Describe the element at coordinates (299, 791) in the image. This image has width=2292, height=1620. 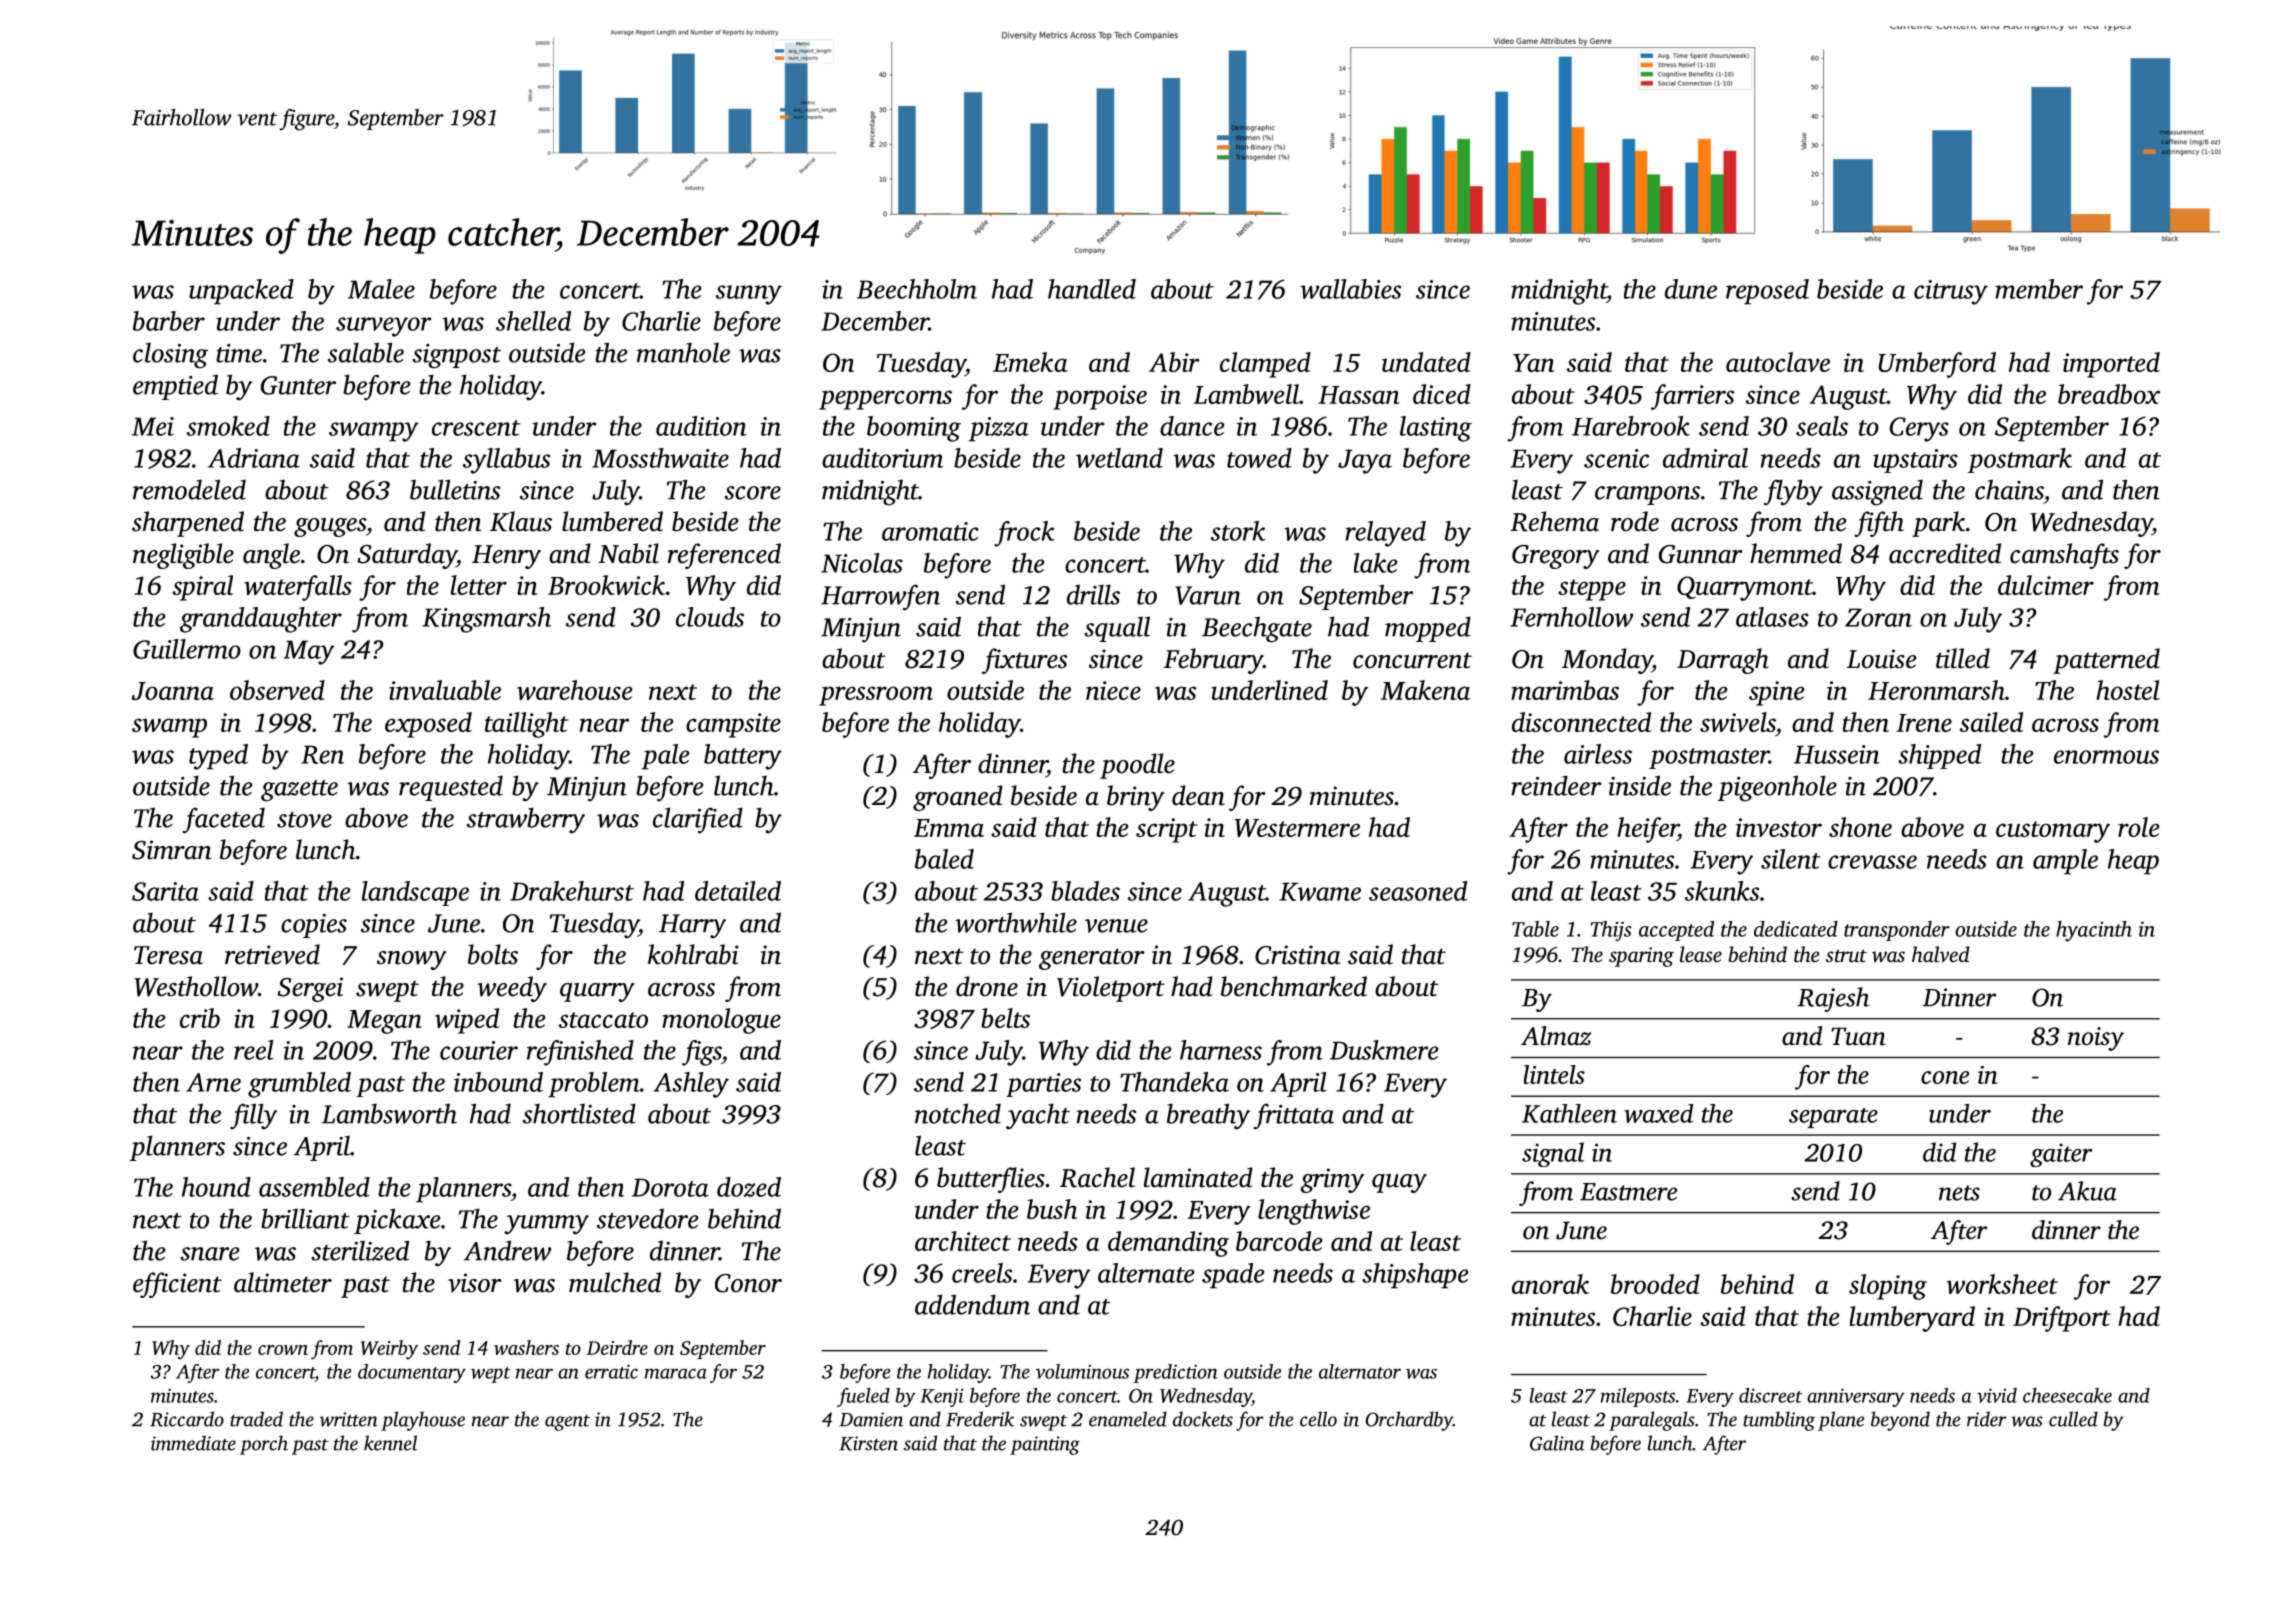
I see `gazette` at that location.
